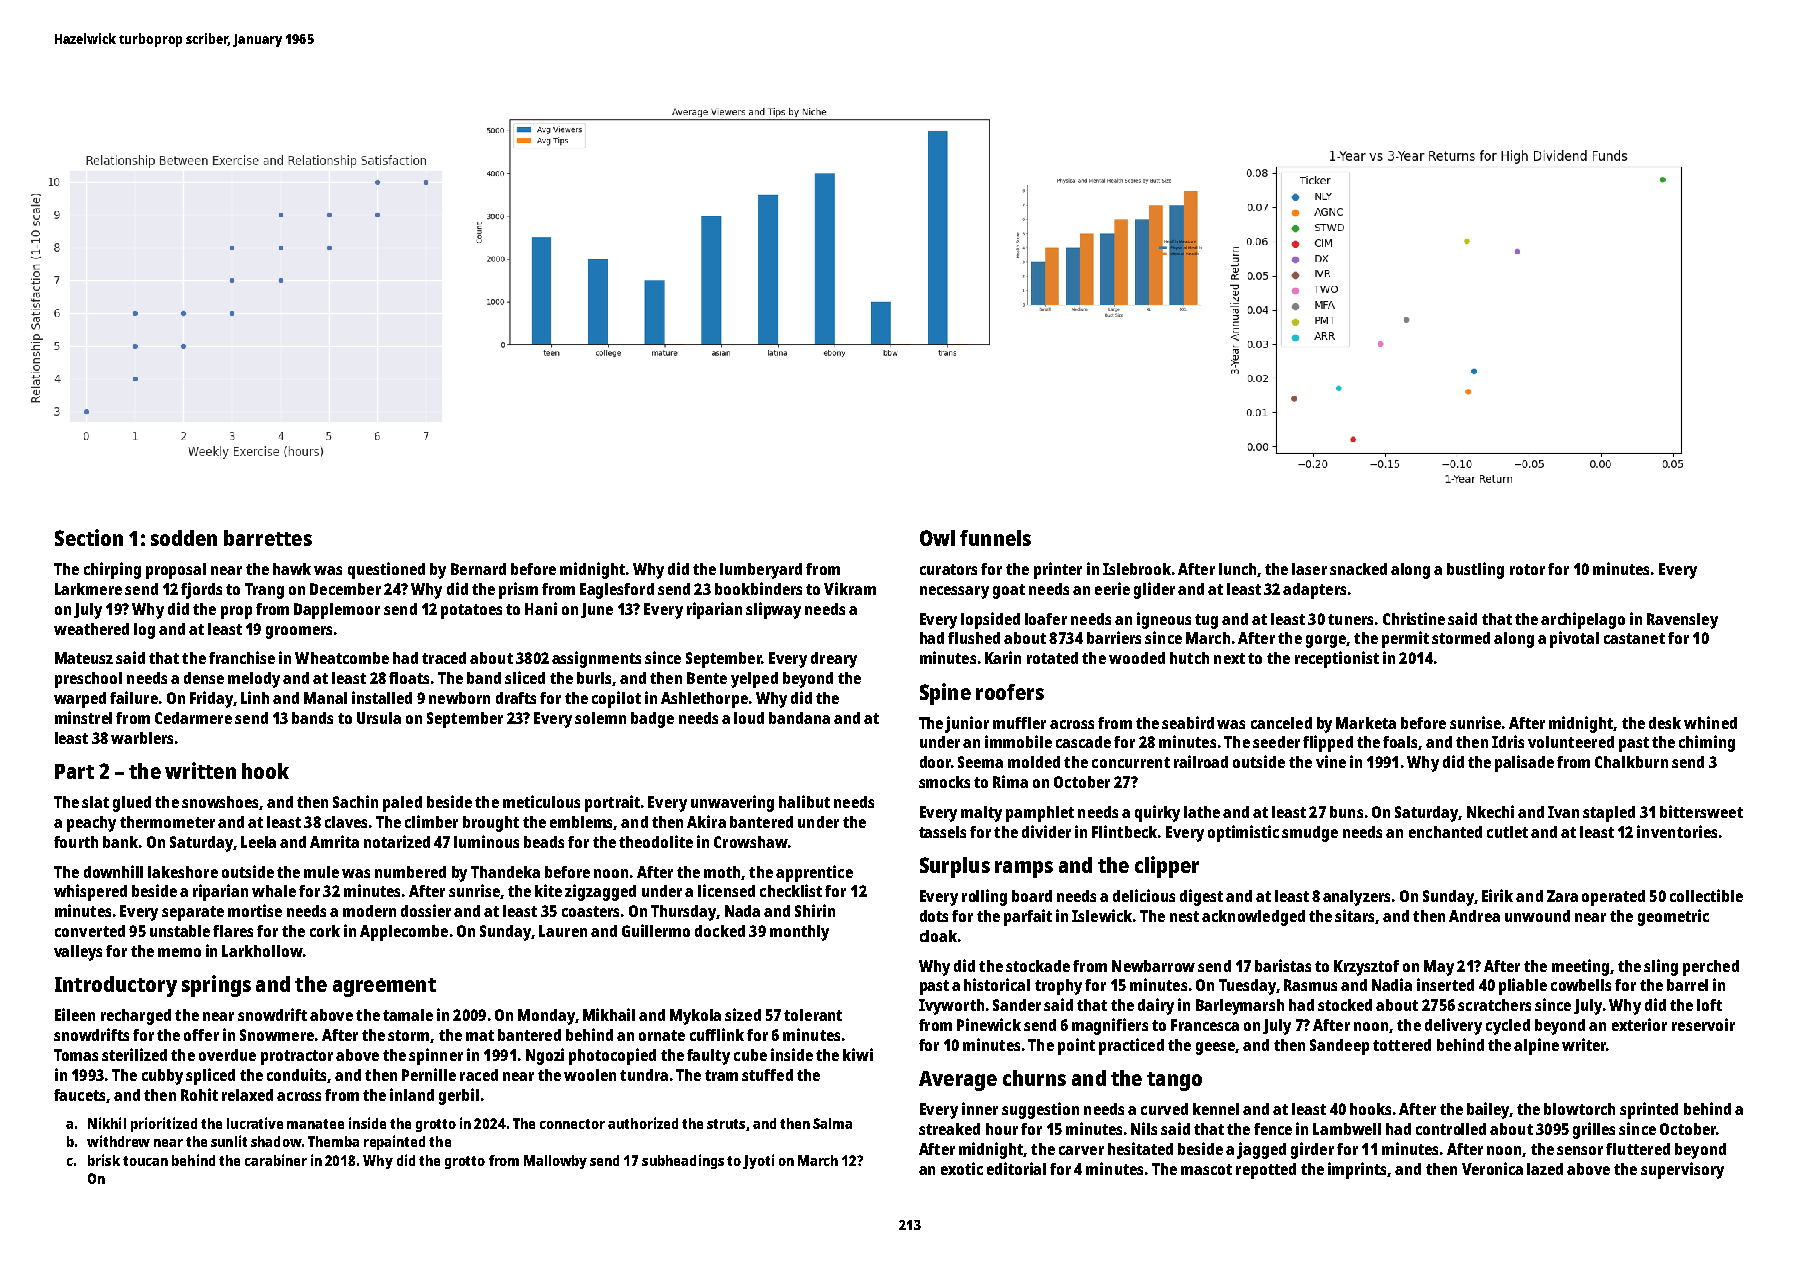 The image size is (1798, 1271). Describe the element at coordinates (276, 1160) in the document. I see `carabiner` at that location.
